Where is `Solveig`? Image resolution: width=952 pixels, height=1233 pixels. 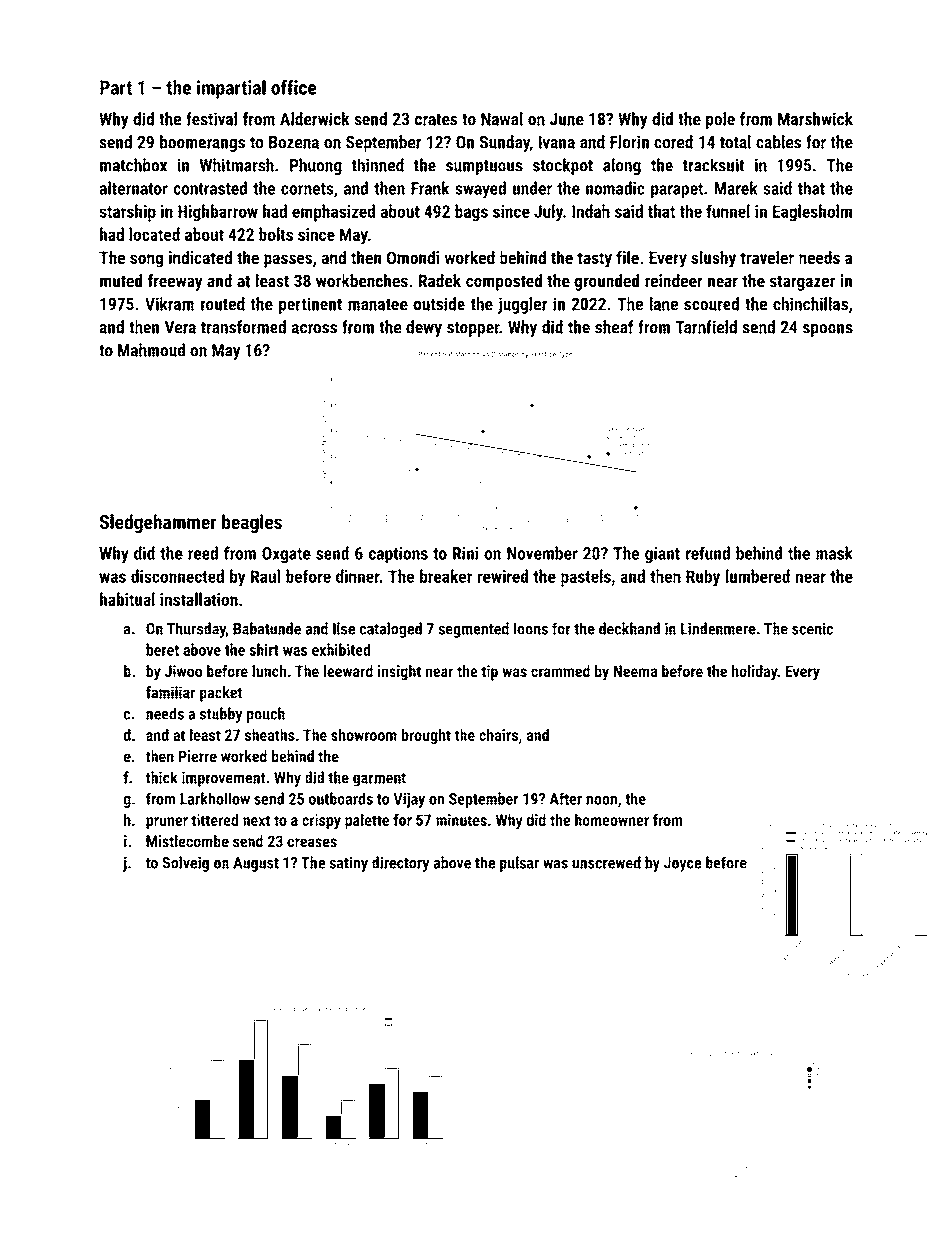
Solveig is located at coordinates (186, 864).
